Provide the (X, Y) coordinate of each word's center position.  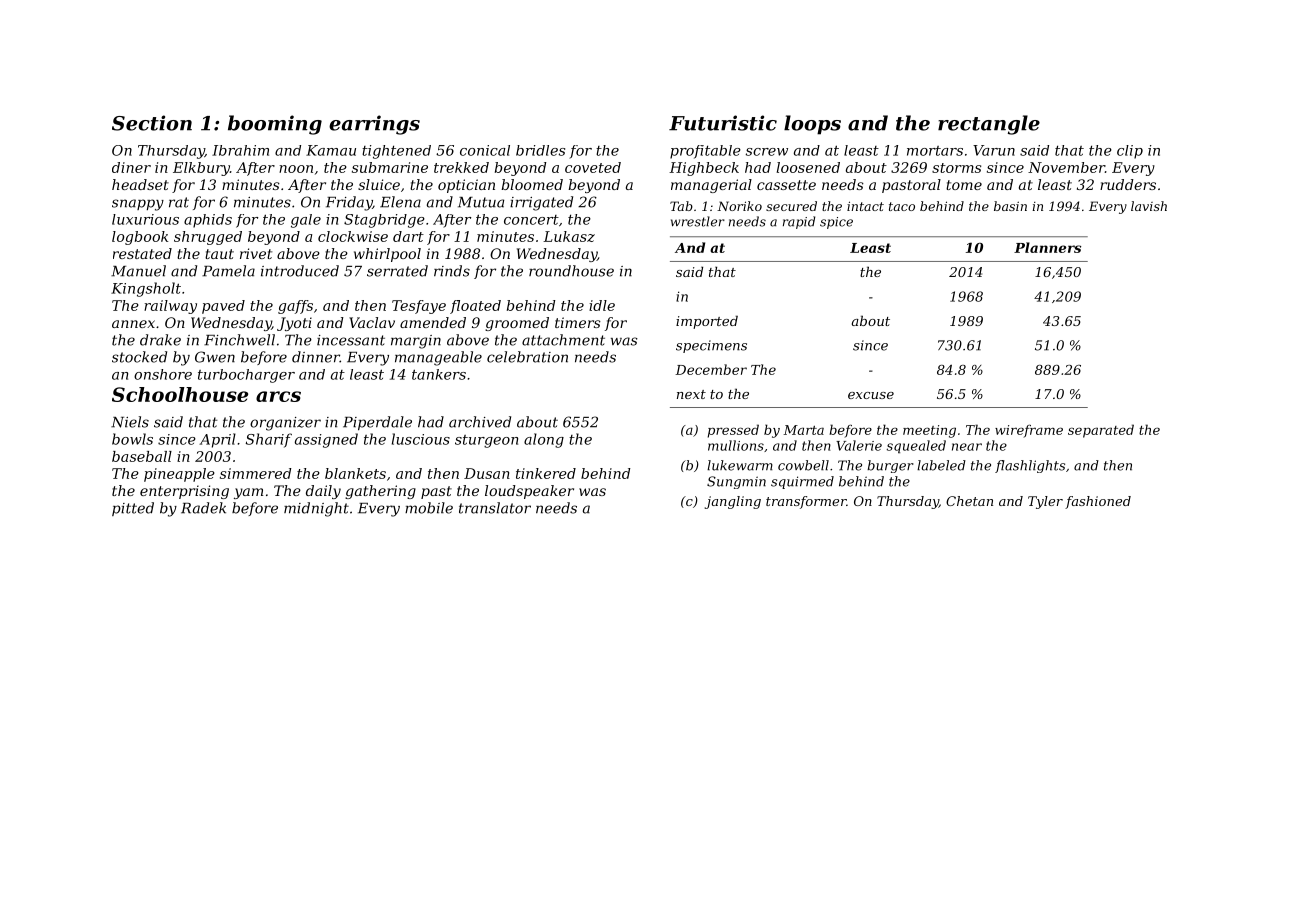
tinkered (546, 473)
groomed (517, 324)
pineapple (179, 475)
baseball (142, 456)
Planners (1047, 247)
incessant (351, 340)
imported (707, 322)
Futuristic (723, 123)
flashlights (1030, 466)
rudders (1128, 184)
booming (275, 125)
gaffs (295, 307)
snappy (138, 205)
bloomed (532, 184)
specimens (711, 346)
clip (1130, 152)
